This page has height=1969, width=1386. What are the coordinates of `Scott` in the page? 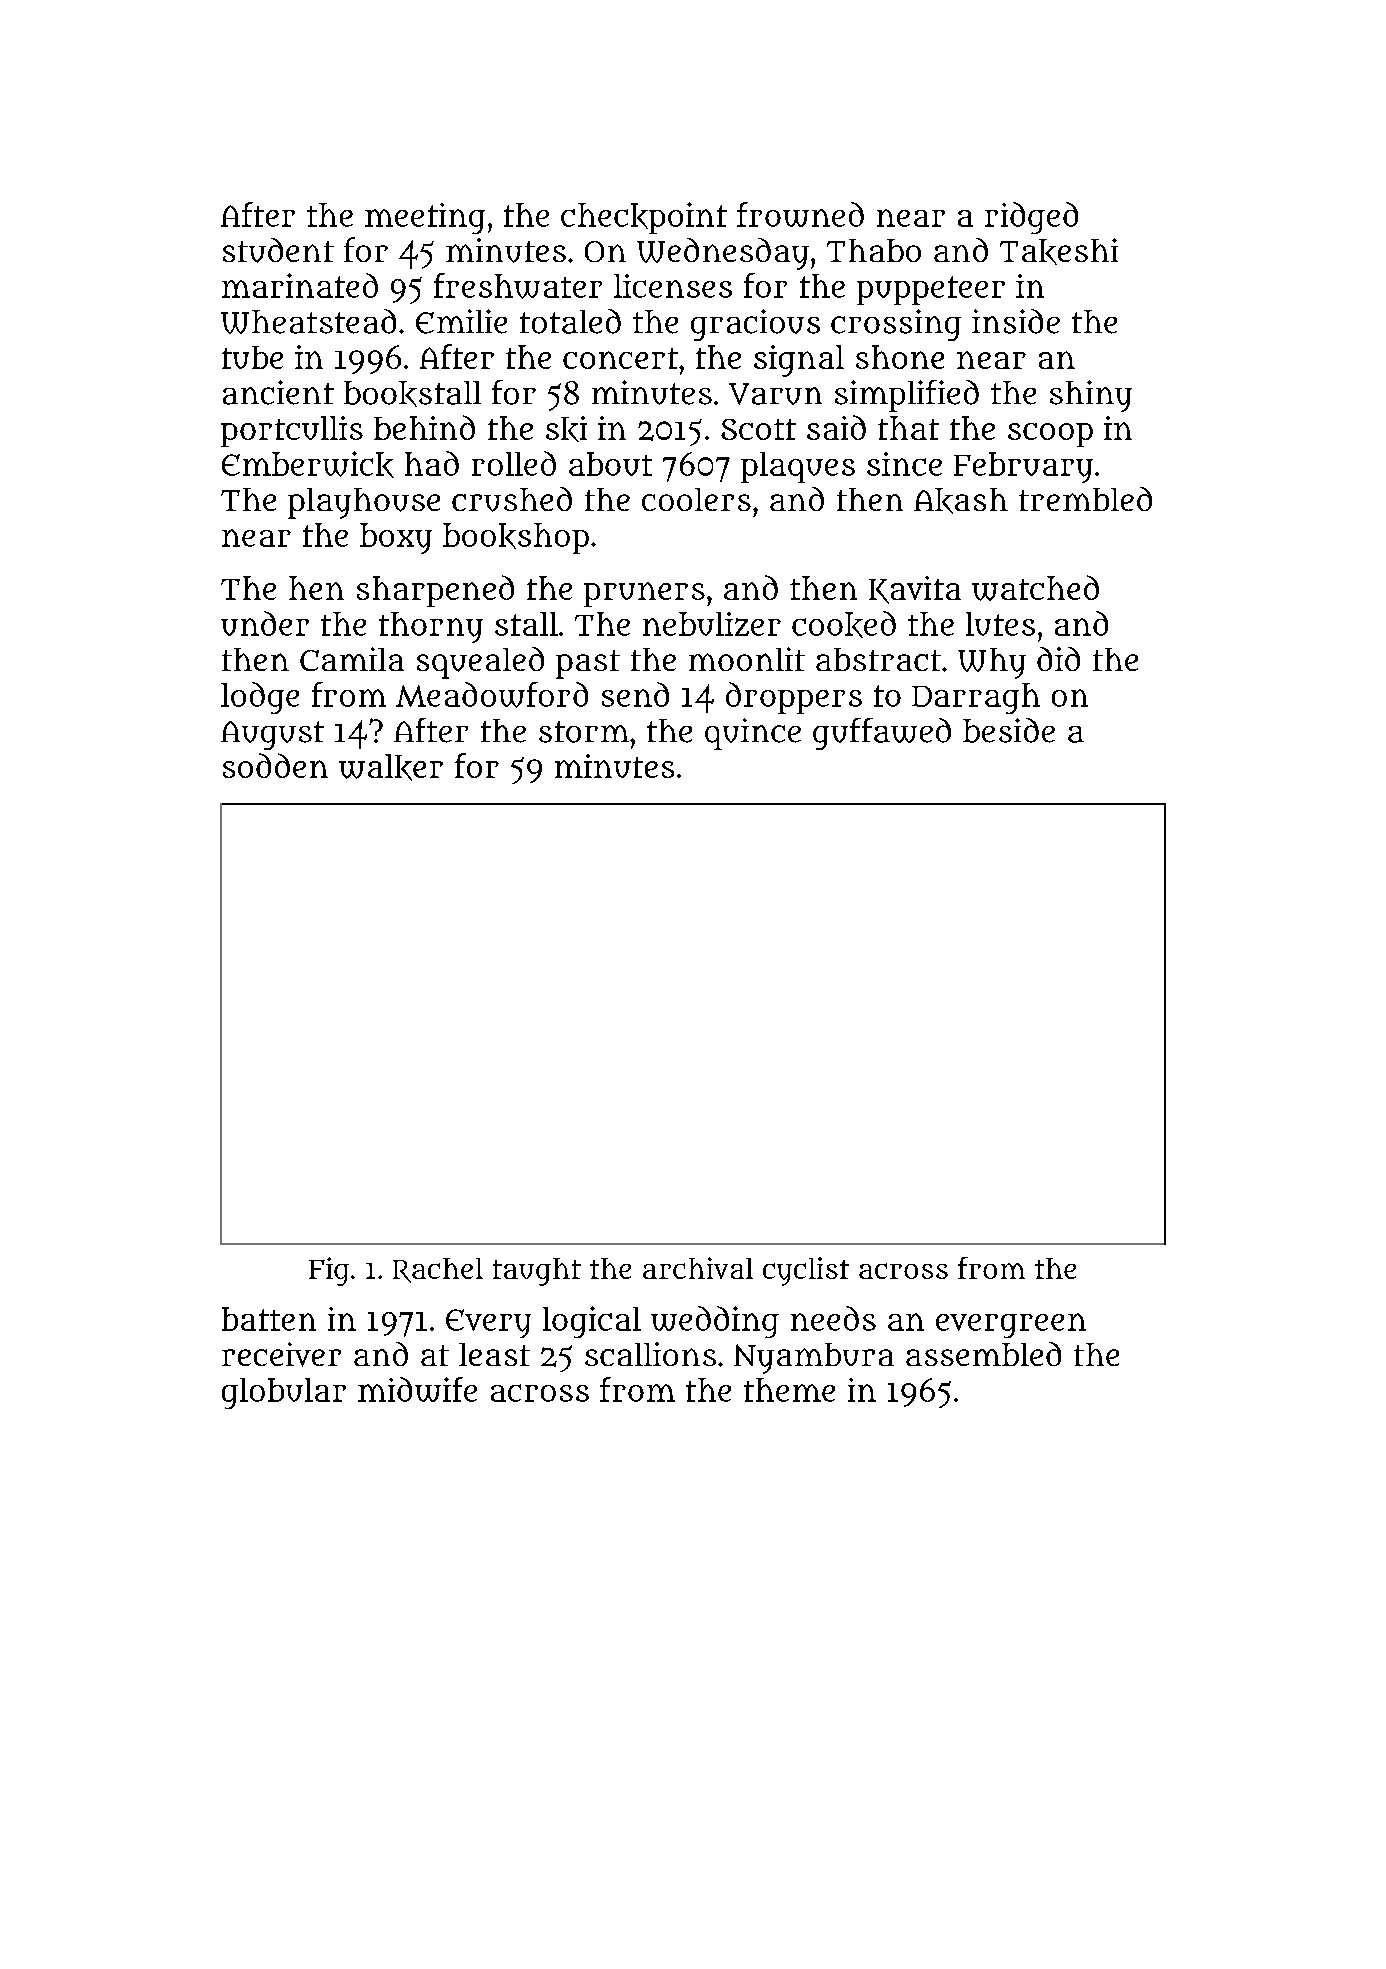 It's located at (758, 429).
